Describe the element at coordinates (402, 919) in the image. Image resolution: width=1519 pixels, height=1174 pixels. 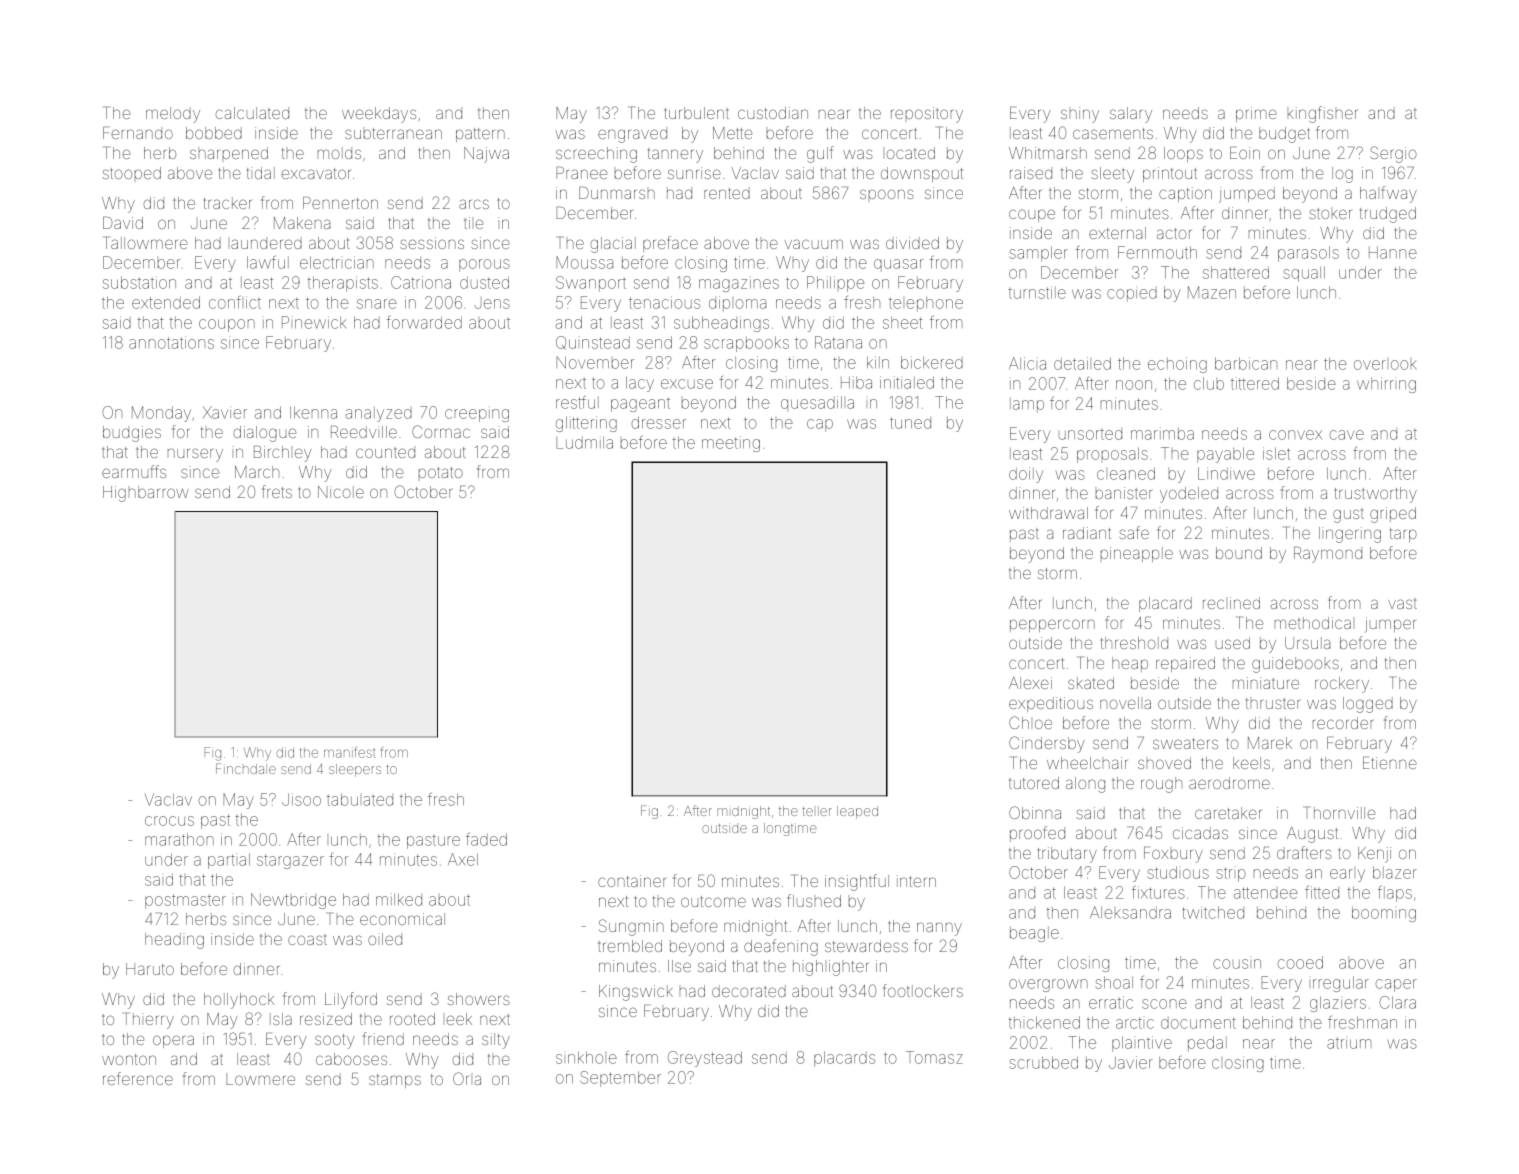
I see `economical` at that location.
